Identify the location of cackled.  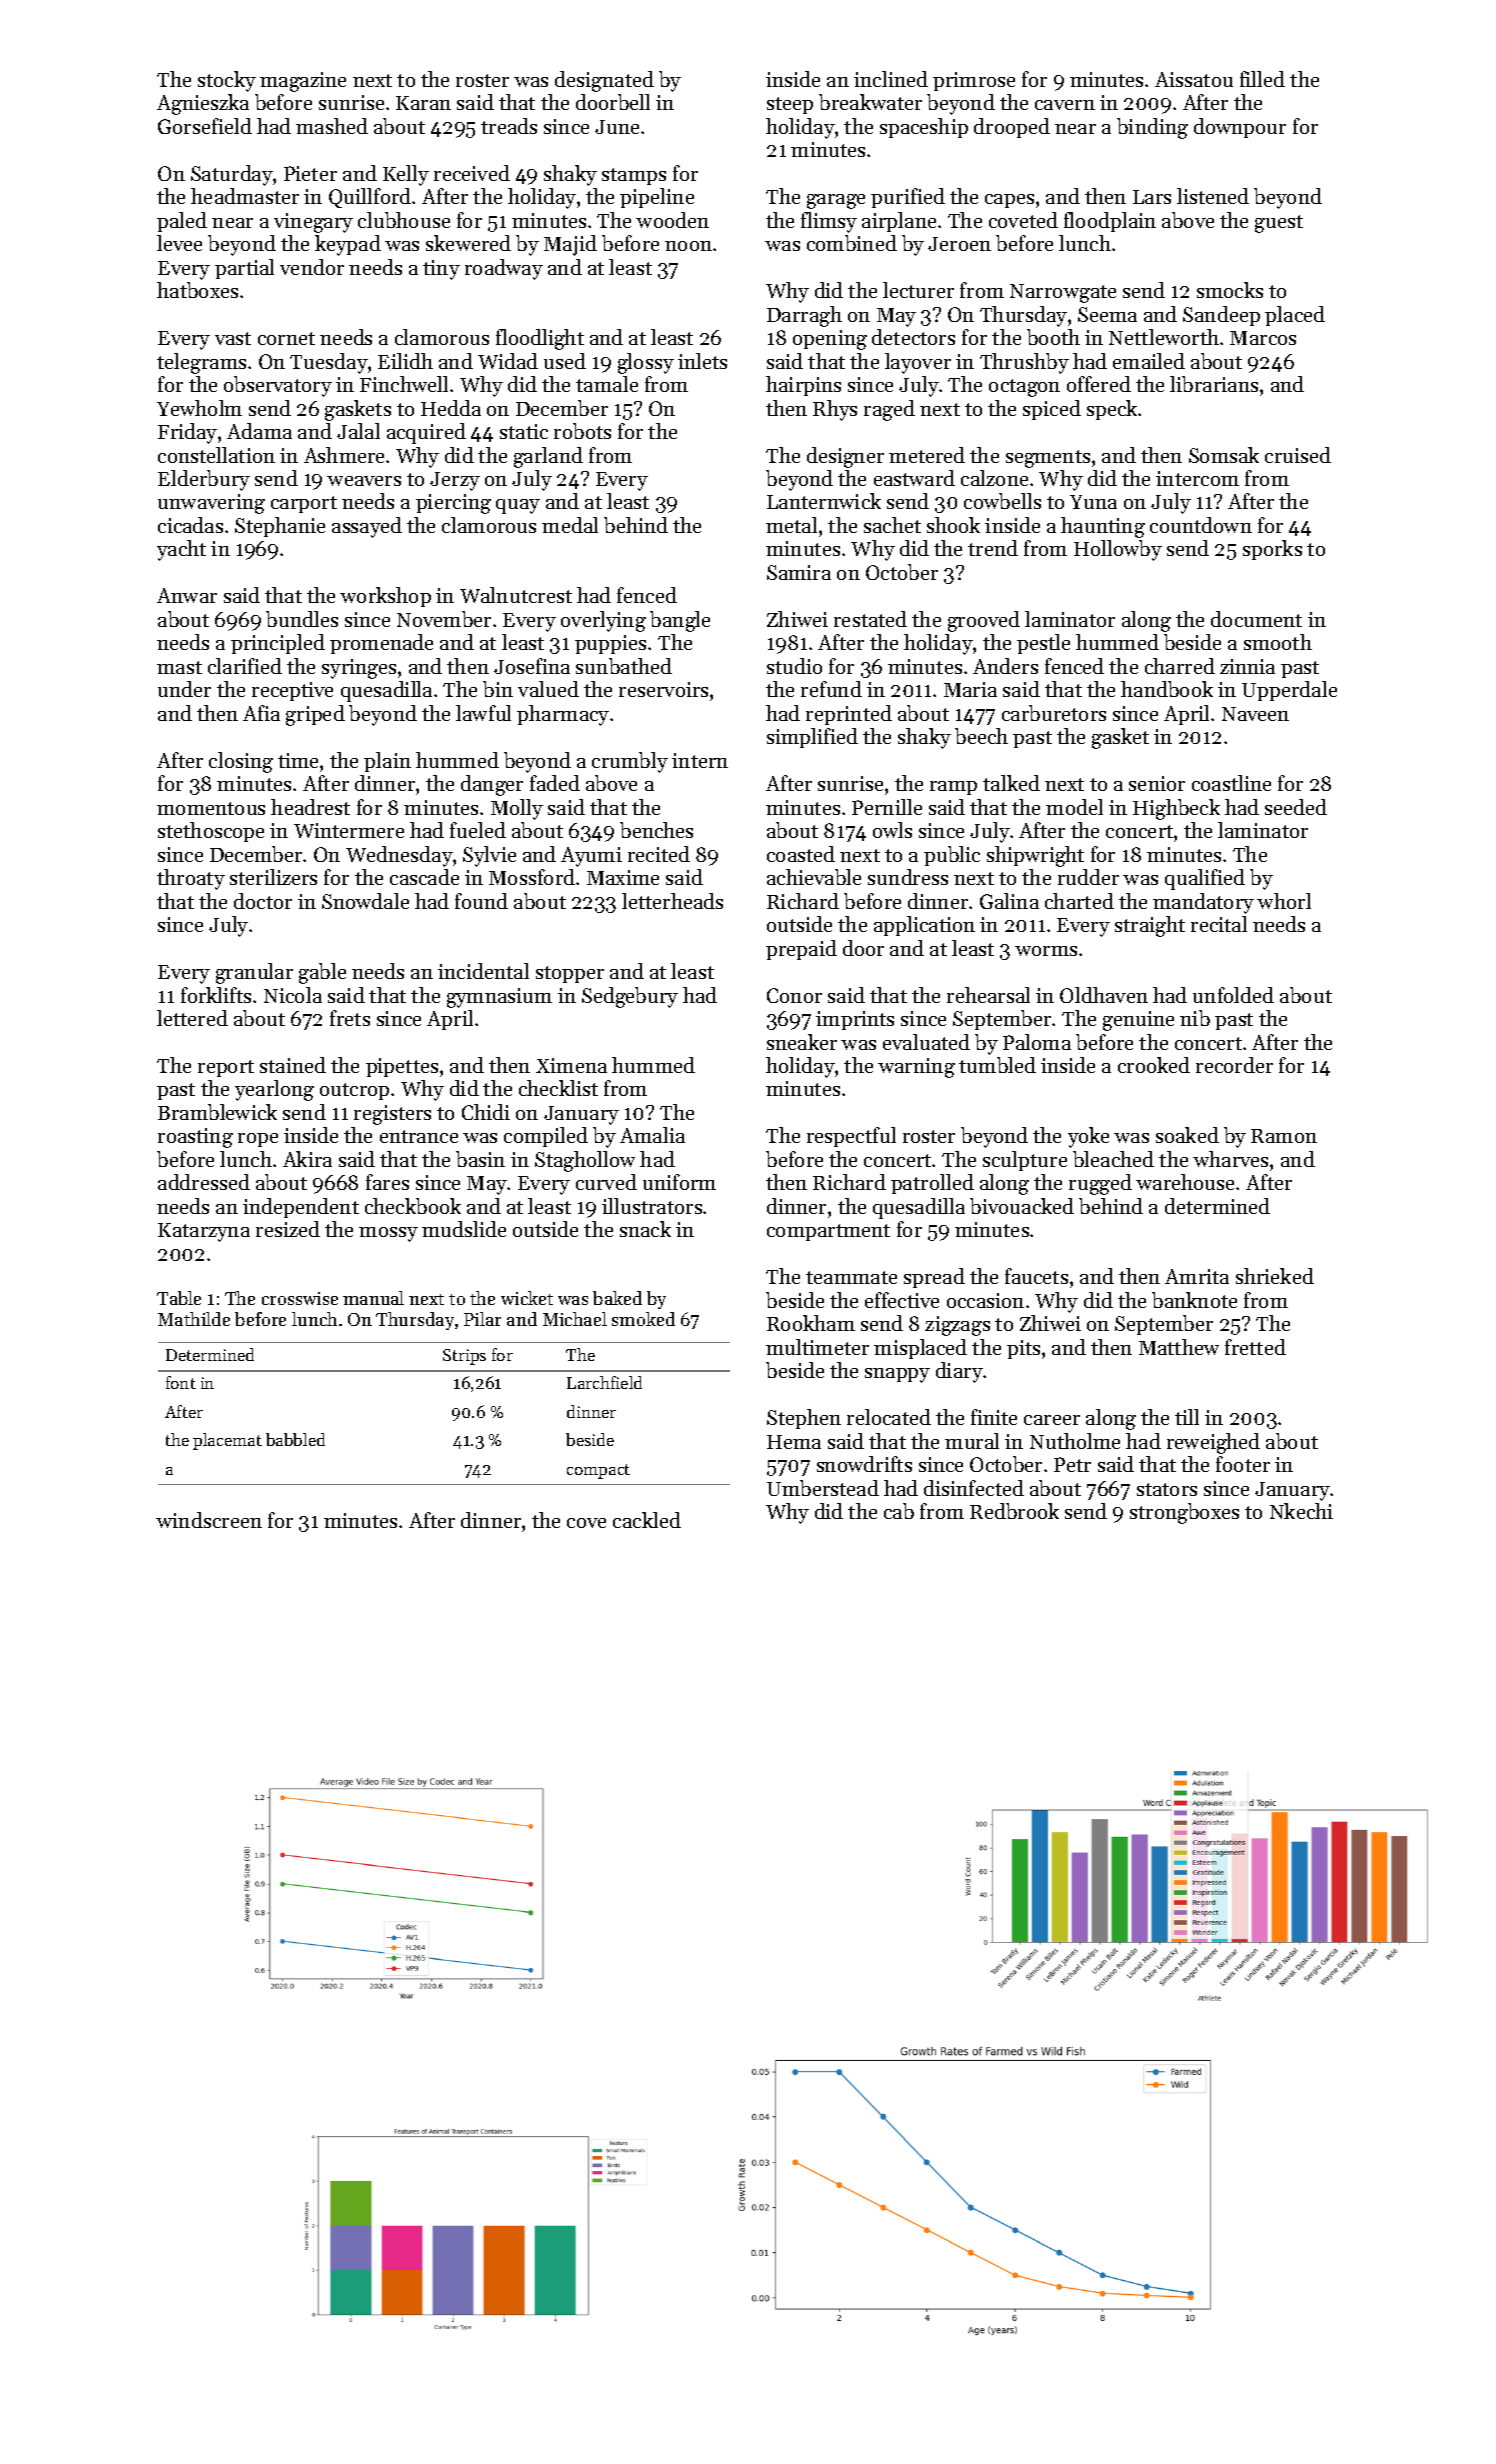
(647, 1520).
